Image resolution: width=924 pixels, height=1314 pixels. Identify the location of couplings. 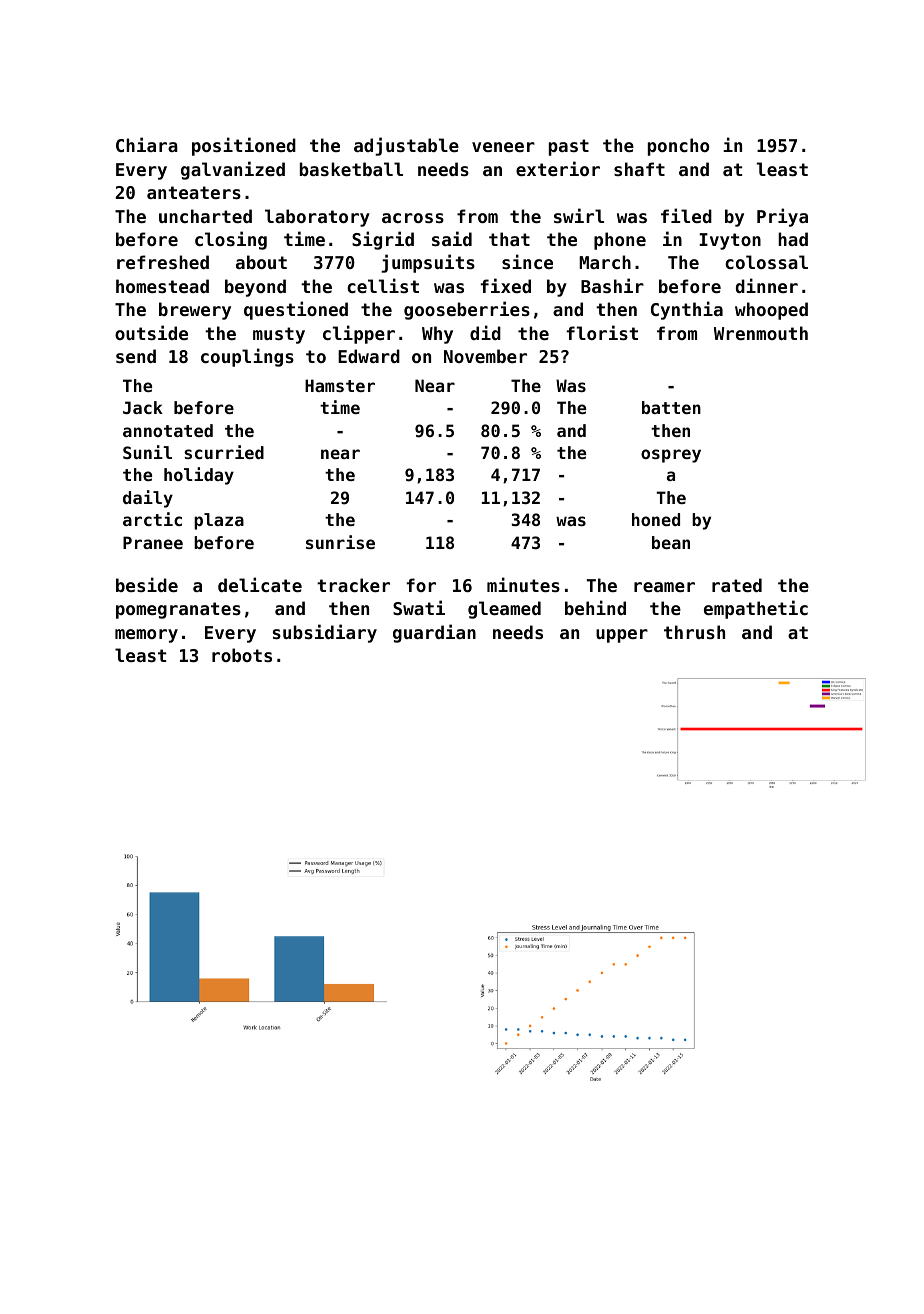
(247, 357).
